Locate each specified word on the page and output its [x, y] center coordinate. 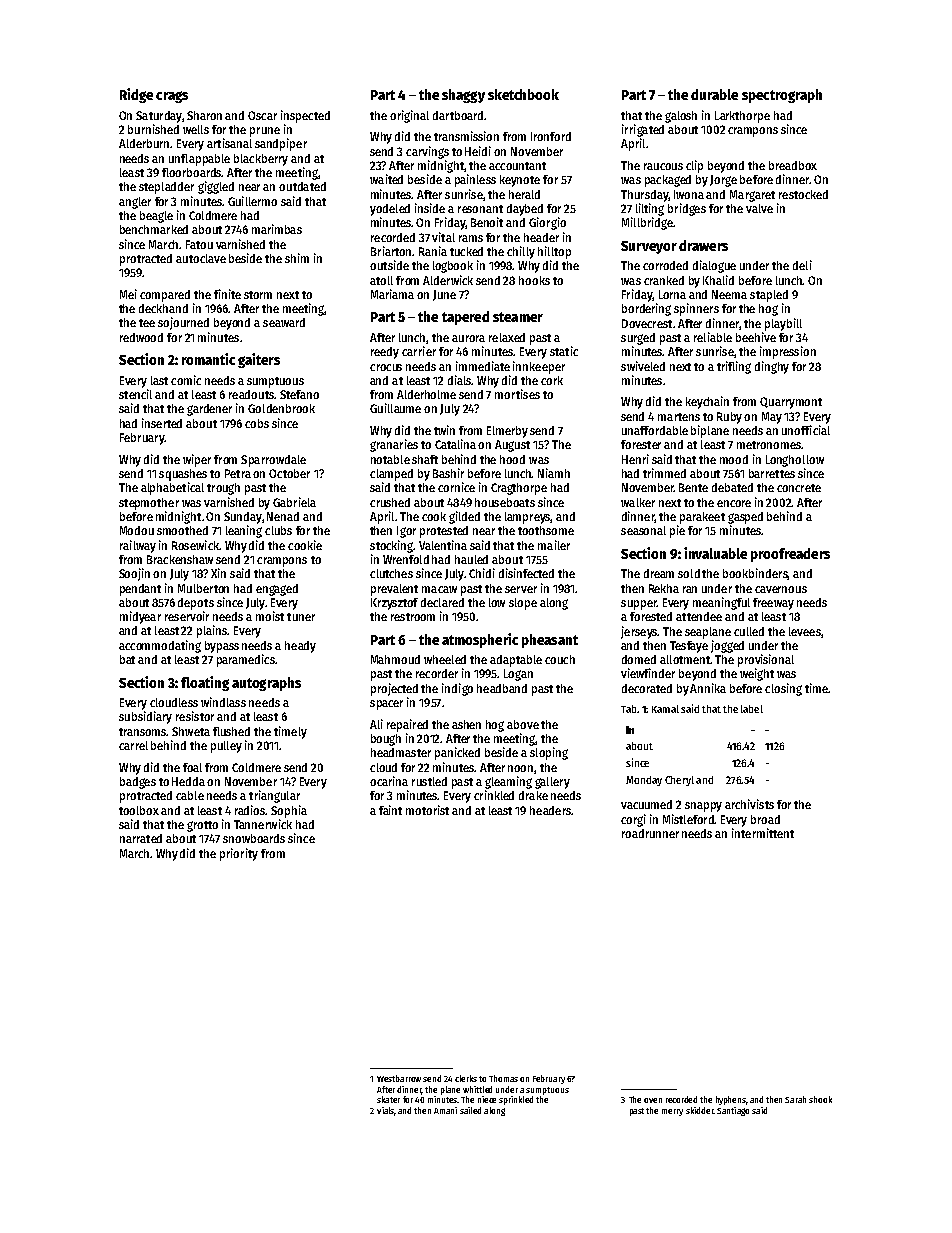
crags [172, 97]
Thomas [503, 1078]
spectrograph [782, 96]
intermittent [763, 833]
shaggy [463, 96]
